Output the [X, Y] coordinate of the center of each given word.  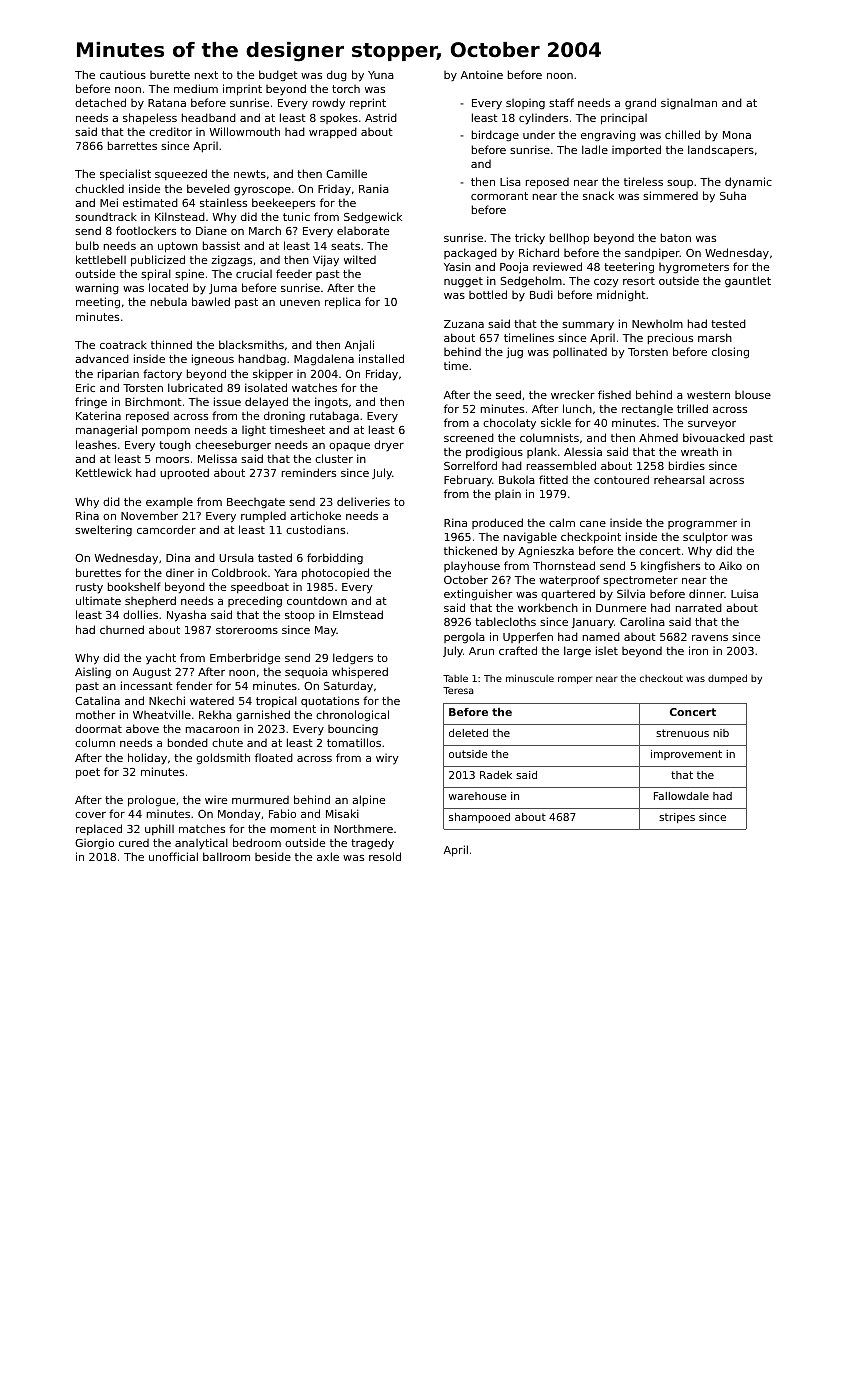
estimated [150, 202]
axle [328, 856]
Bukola [517, 479]
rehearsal [679, 479]
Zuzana [464, 324]
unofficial [173, 856]
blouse [753, 395]
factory [162, 375]
